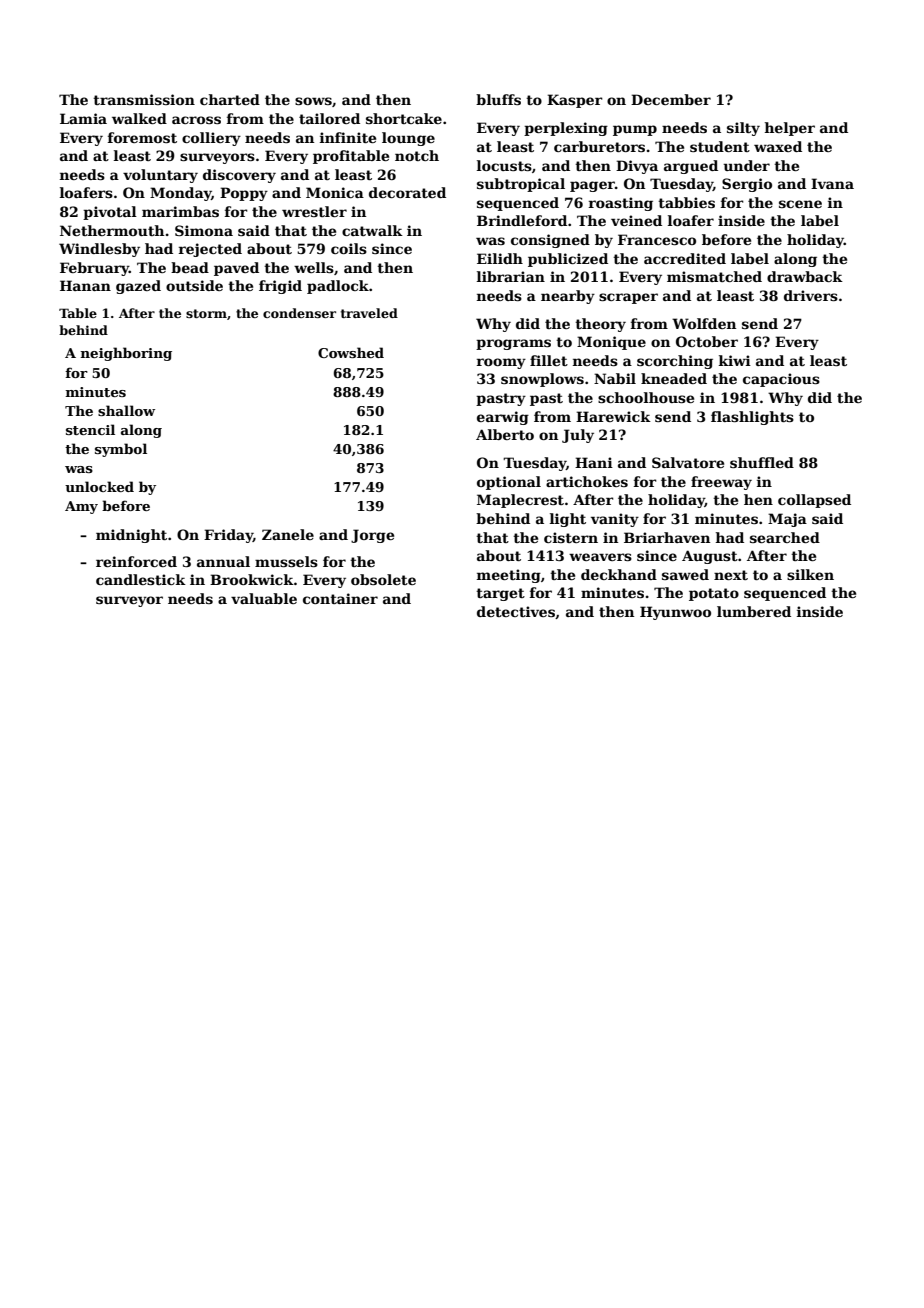 The height and width of the screenshot is (1308, 924). Describe the element at coordinates (338, 287) in the screenshot. I see `padlock` at that location.
